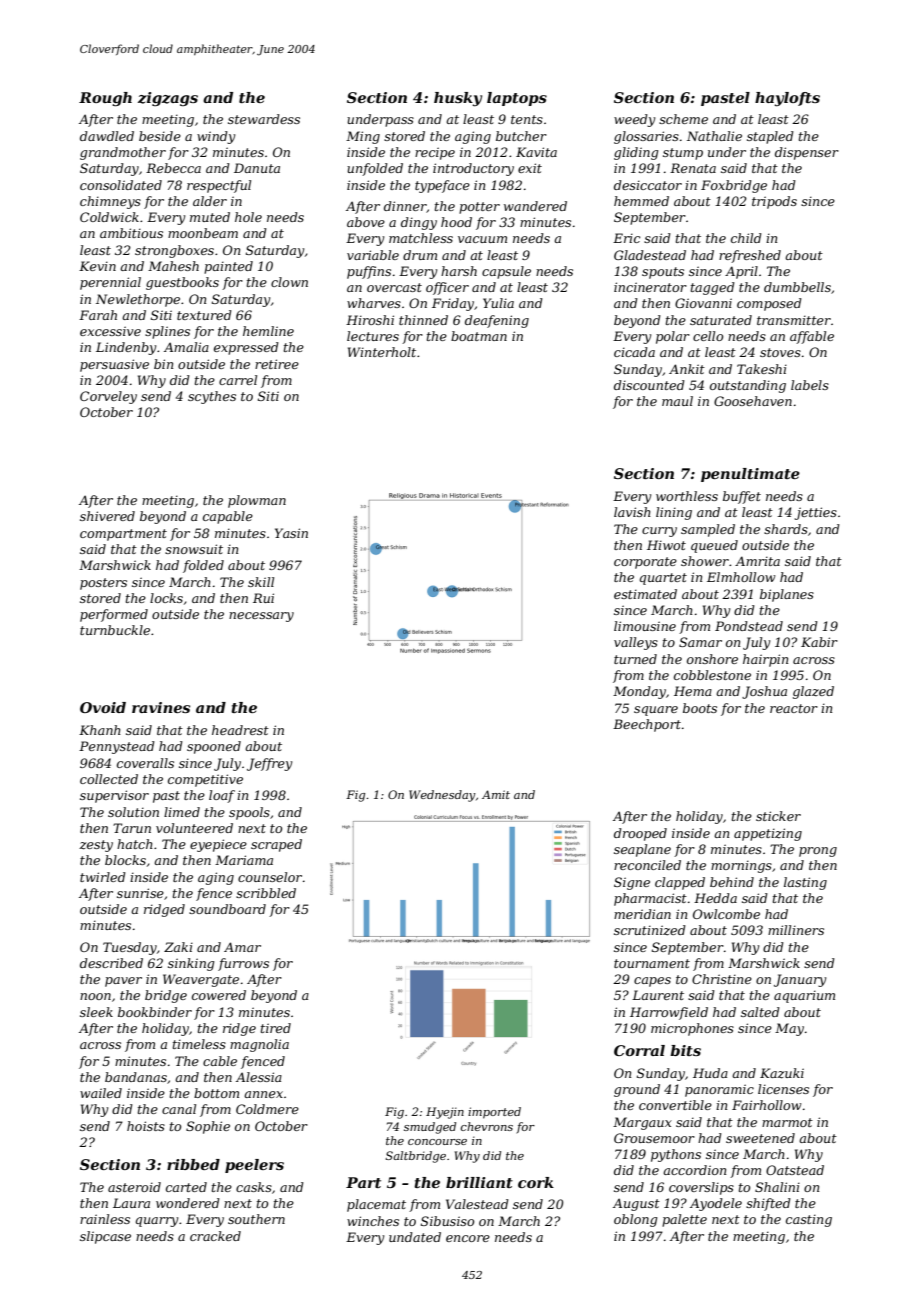 The image size is (924, 1308). What do you see at coordinates (635, 1220) in the document?
I see `oblong` at bounding box center [635, 1220].
